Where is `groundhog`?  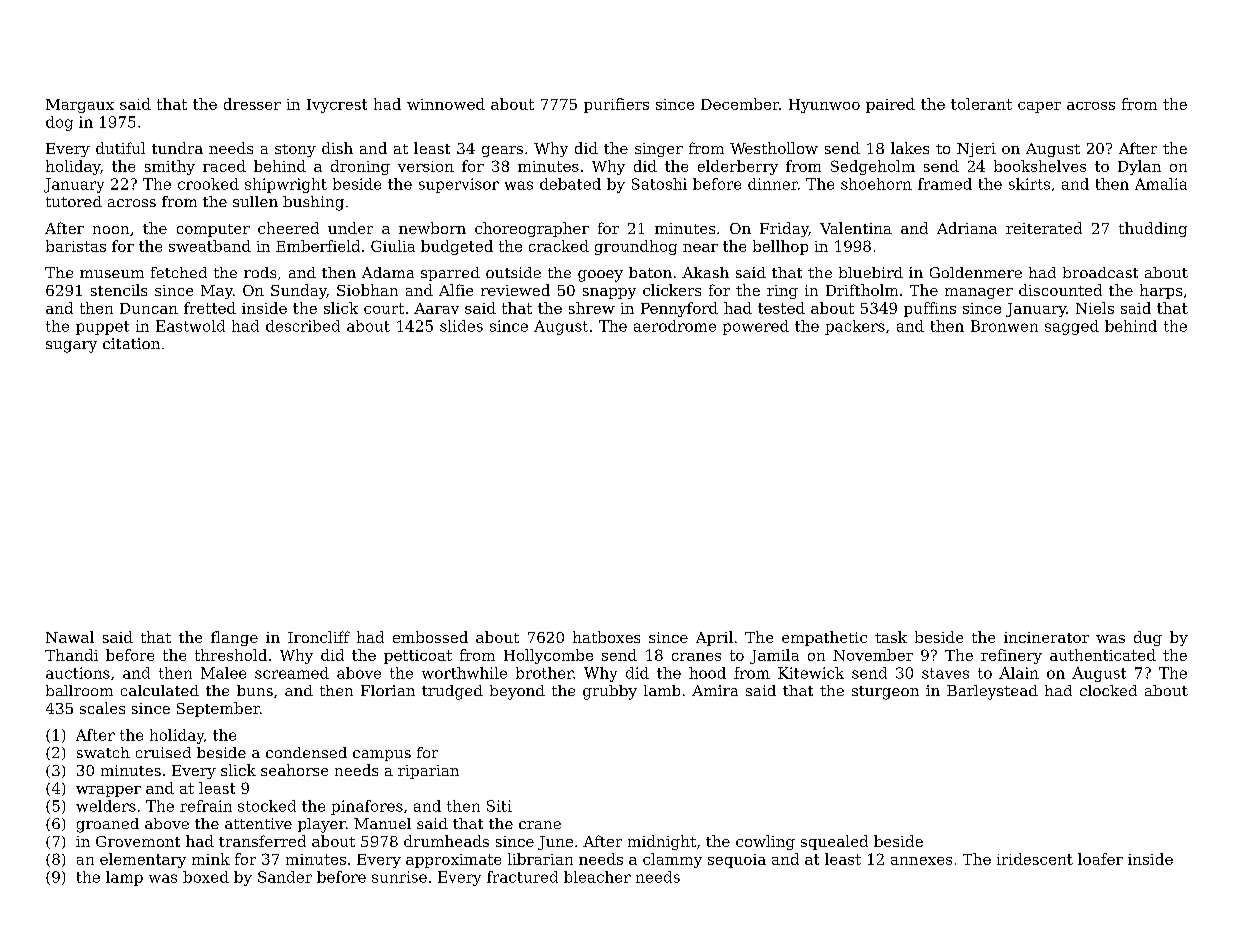 groundhog is located at coordinates (636, 247).
